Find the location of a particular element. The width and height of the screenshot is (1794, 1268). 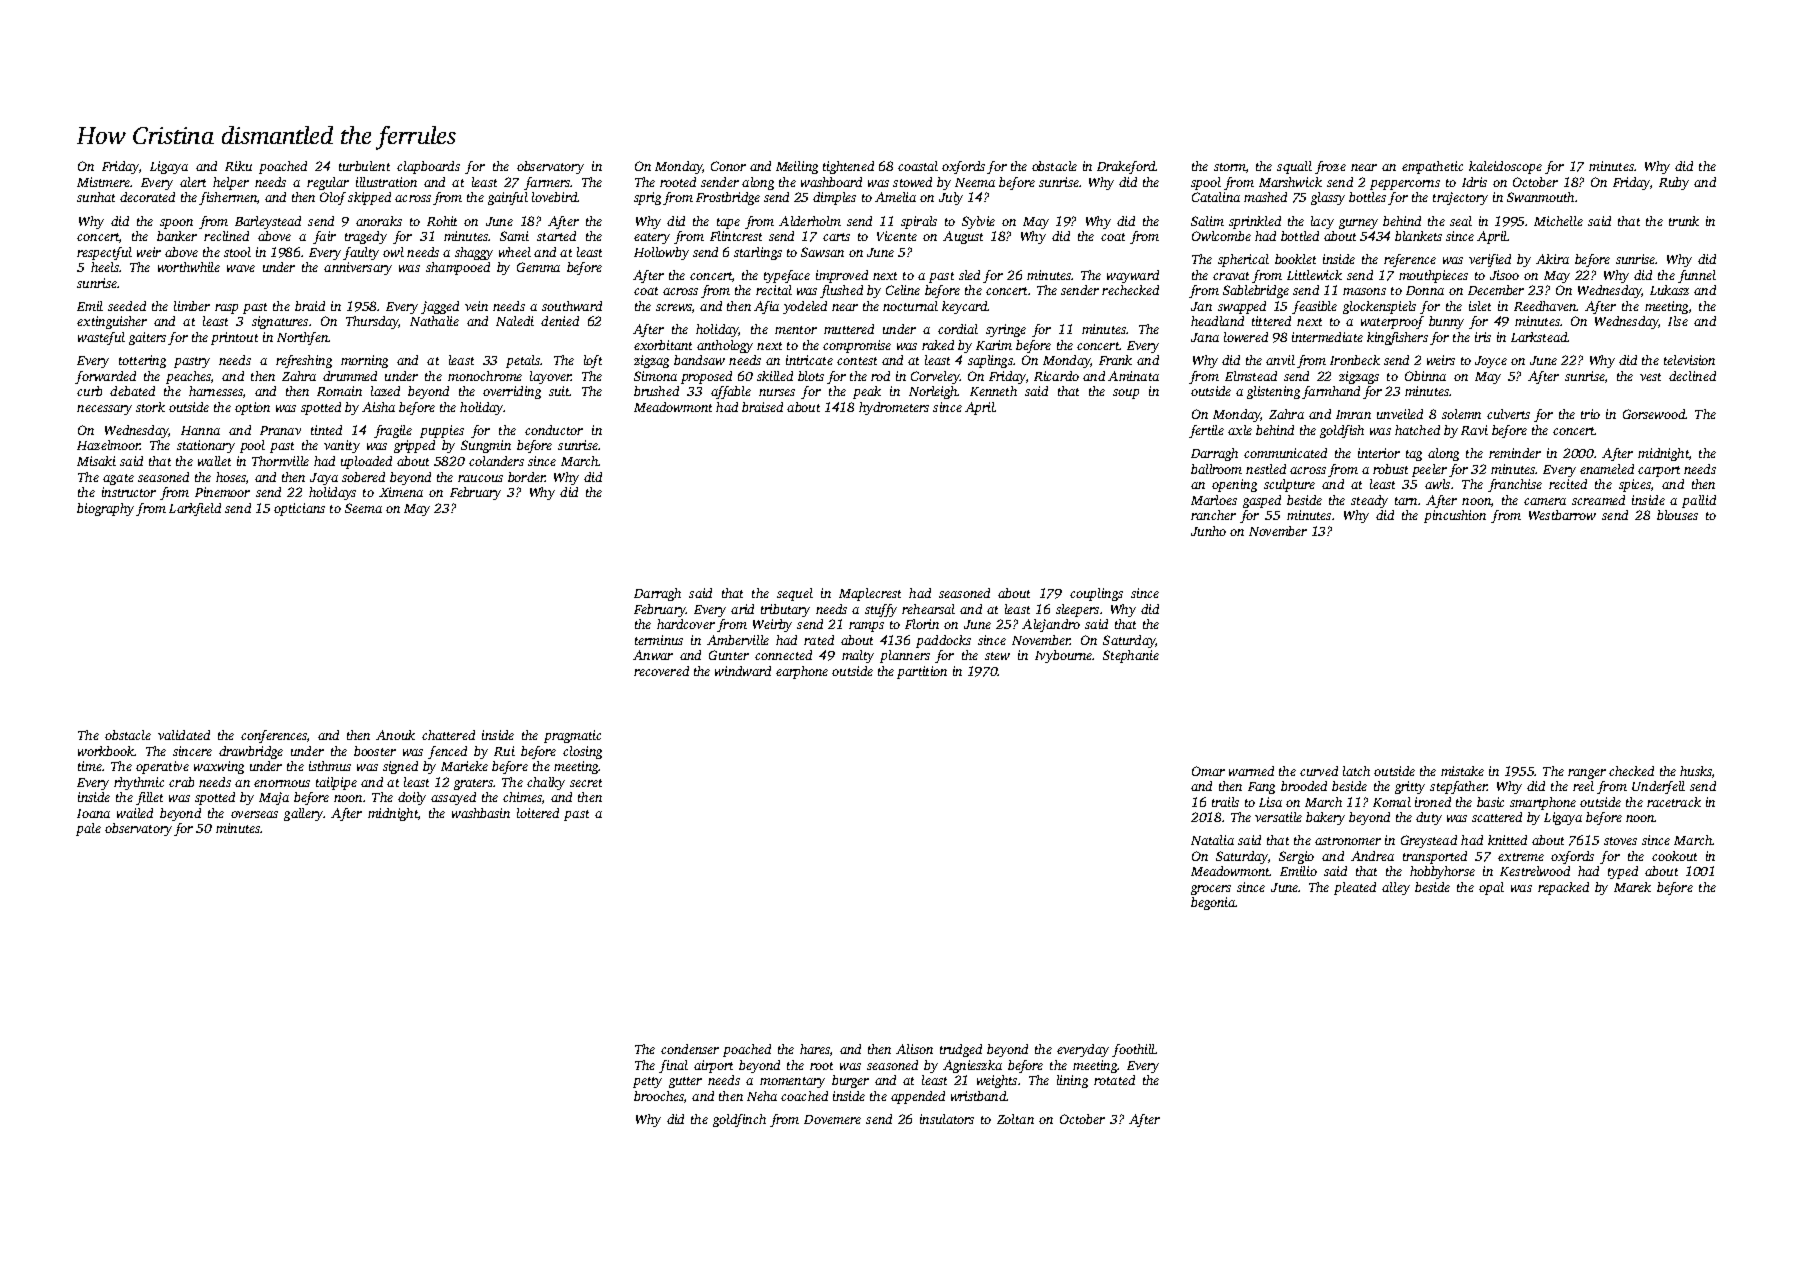

gasped is located at coordinates (1262, 501).
